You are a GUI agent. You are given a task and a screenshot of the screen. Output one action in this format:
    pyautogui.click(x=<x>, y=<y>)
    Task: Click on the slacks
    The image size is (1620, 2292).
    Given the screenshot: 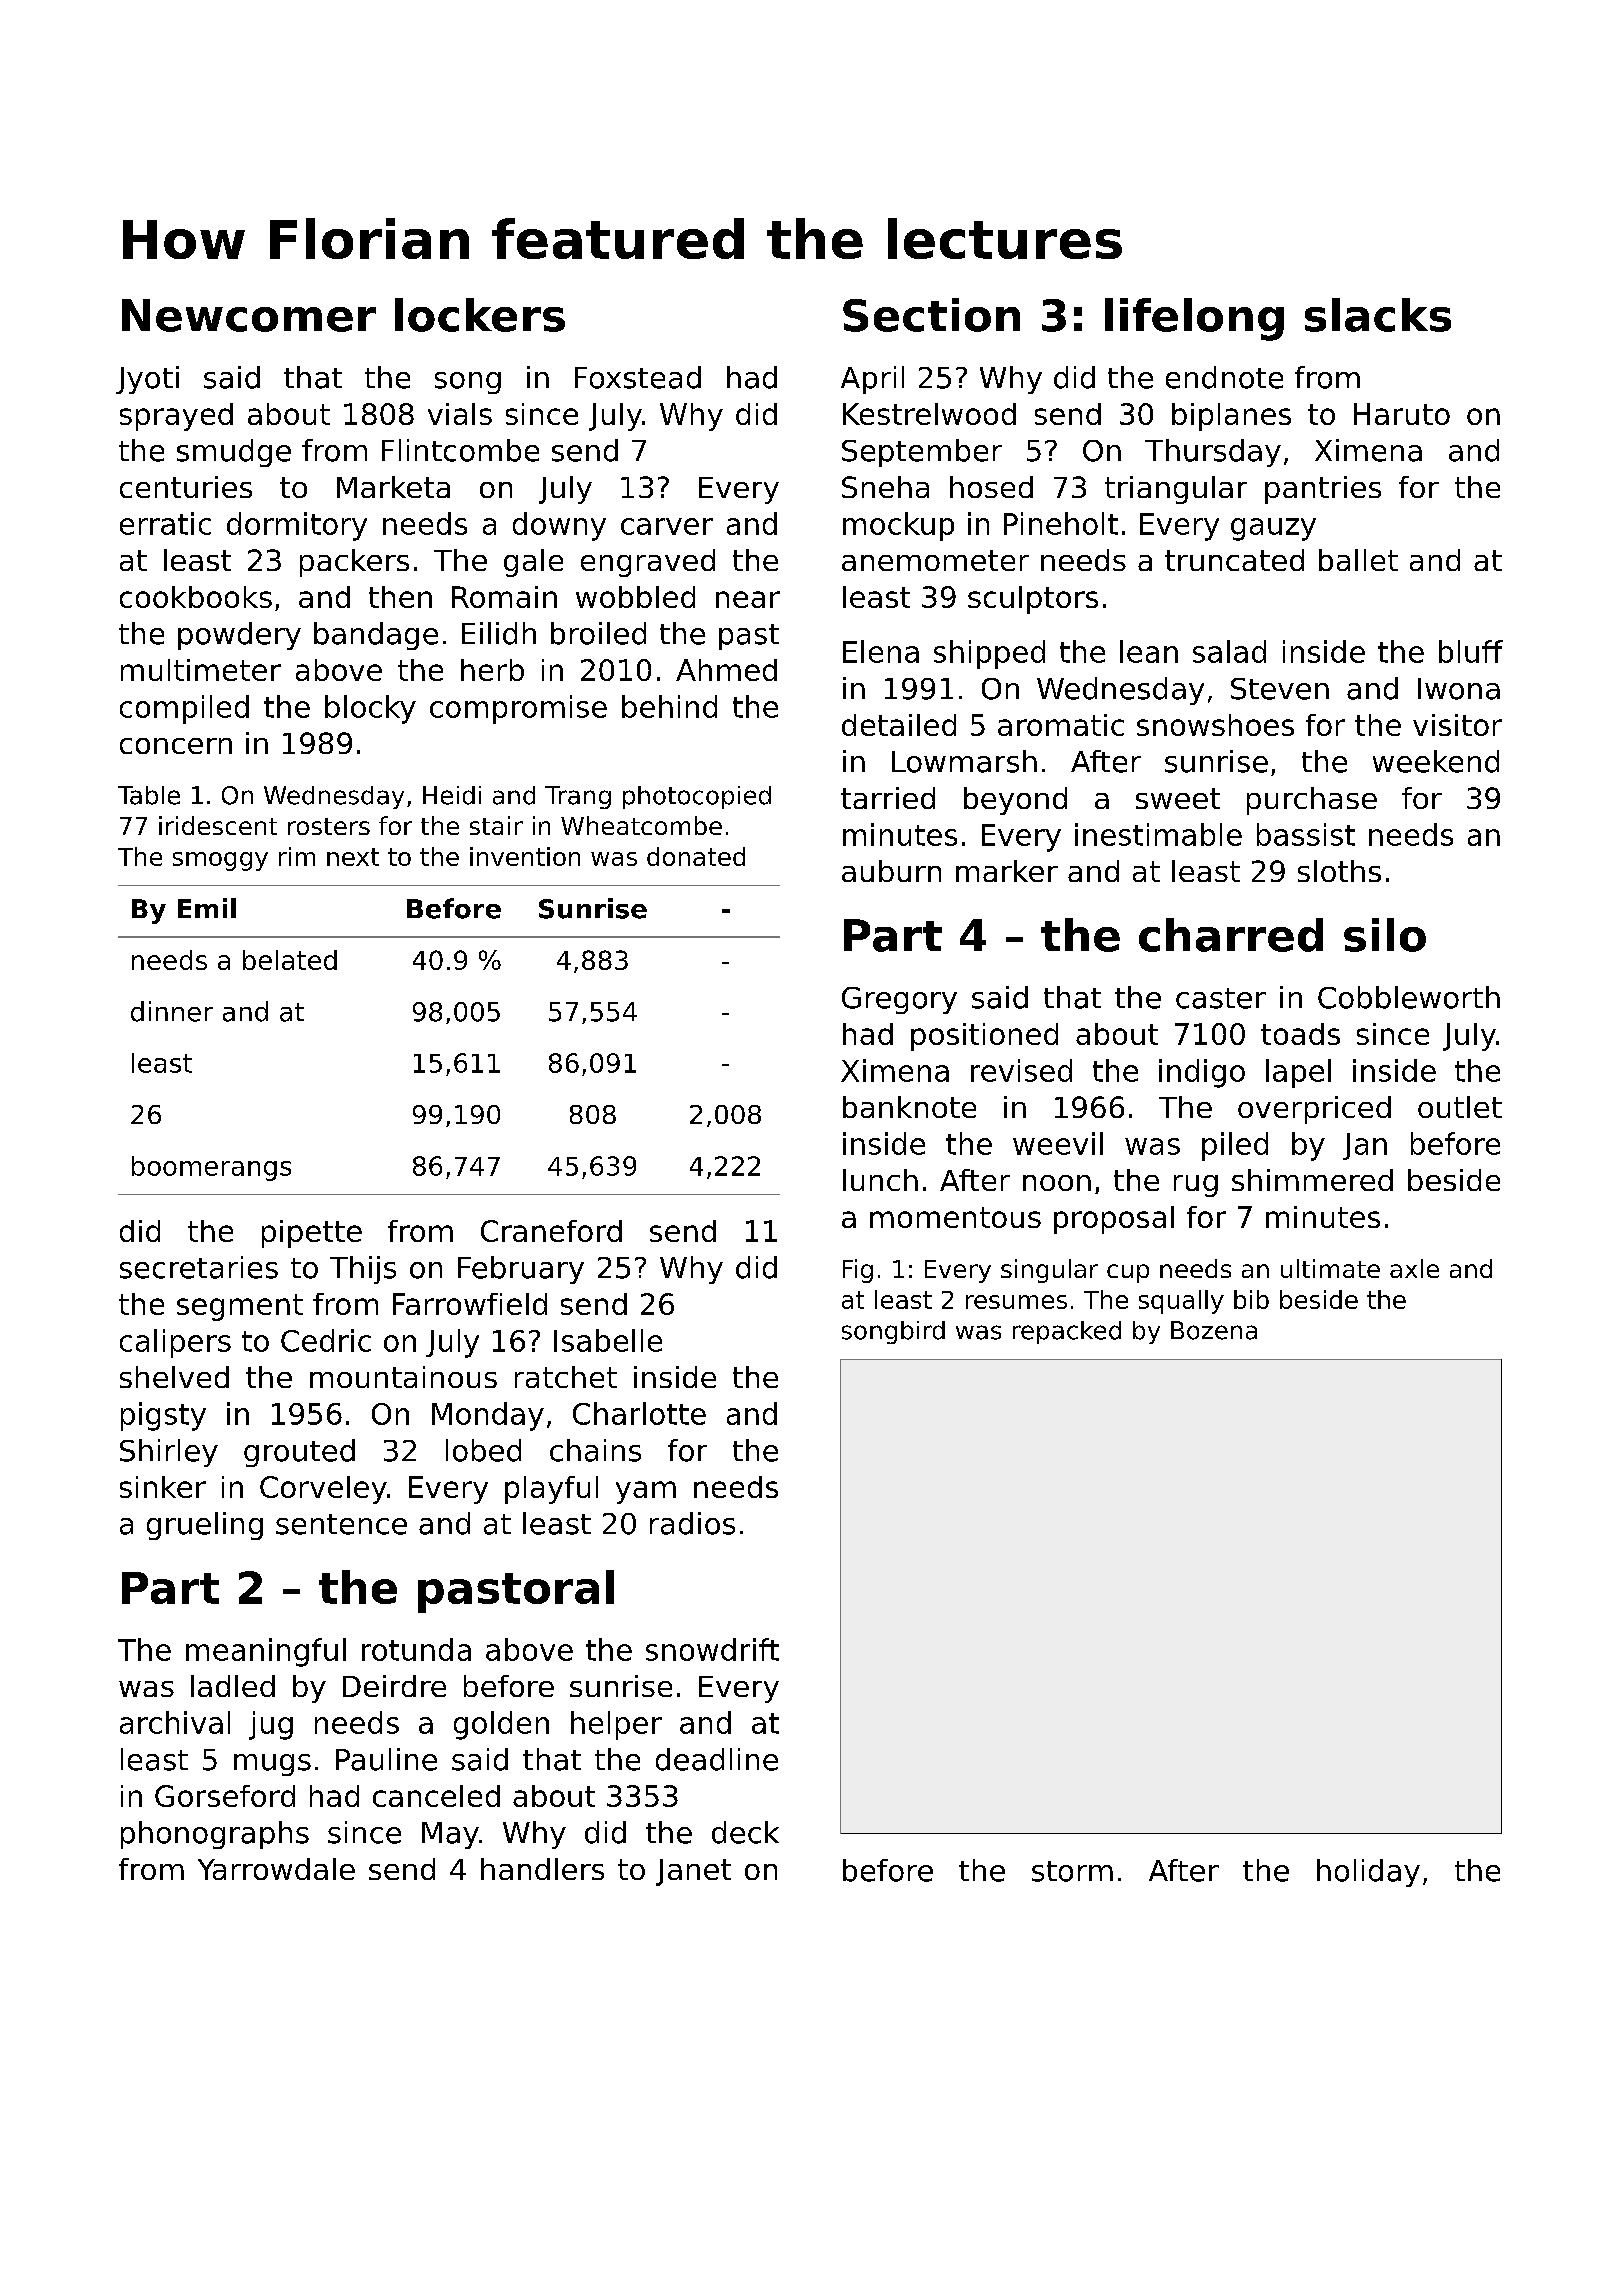 What is the action you would take?
    pyautogui.click(x=1378, y=315)
